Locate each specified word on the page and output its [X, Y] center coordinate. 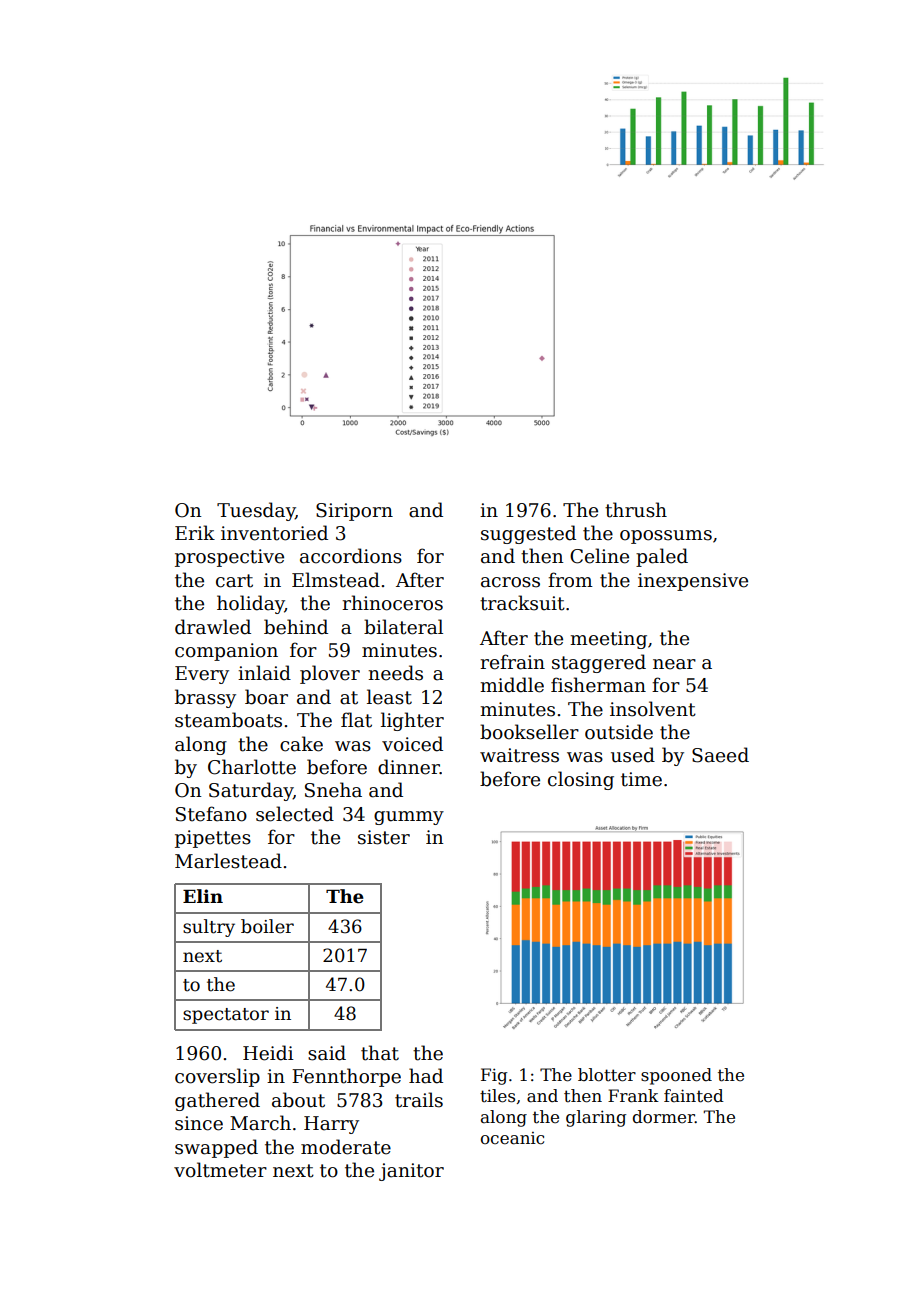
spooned [676, 1076]
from [570, 580]
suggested [528, 534]
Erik [195, 532]
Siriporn [354, 512]
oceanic [512, 1138]
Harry [331, 1125]
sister [384, 837]
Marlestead [228, 861]
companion [226, 652]
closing [581, 780]
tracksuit [522, 603]
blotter [607, 1075]
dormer [664, 1117]
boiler [267, 926]
